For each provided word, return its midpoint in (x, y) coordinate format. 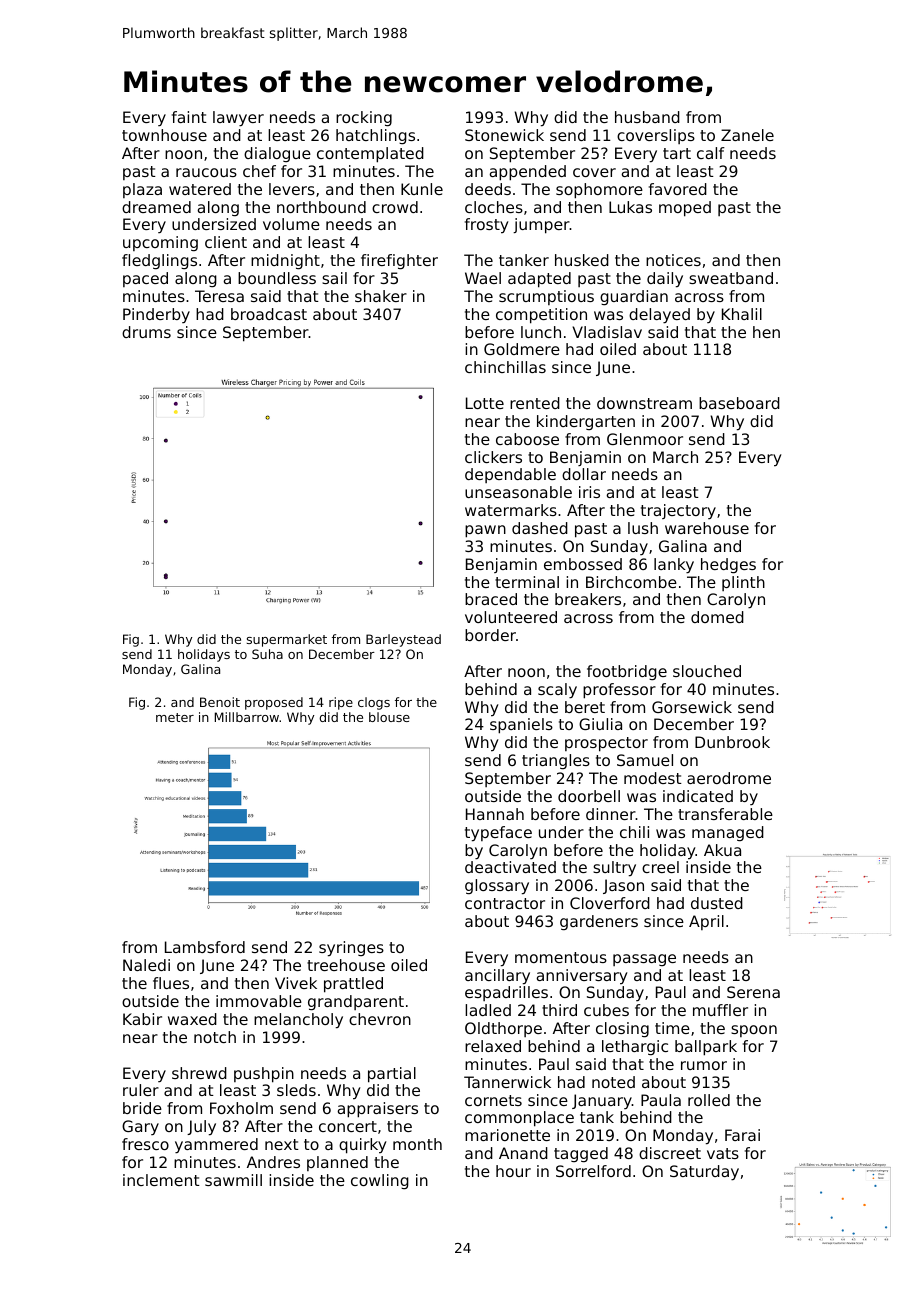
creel (660, 867)
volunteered (511, 617)
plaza (142, 190)
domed (717, 617)
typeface (498, 834)
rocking (364, 118)
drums (146, 332)
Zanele (747, 135)
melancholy (298, 1021)
